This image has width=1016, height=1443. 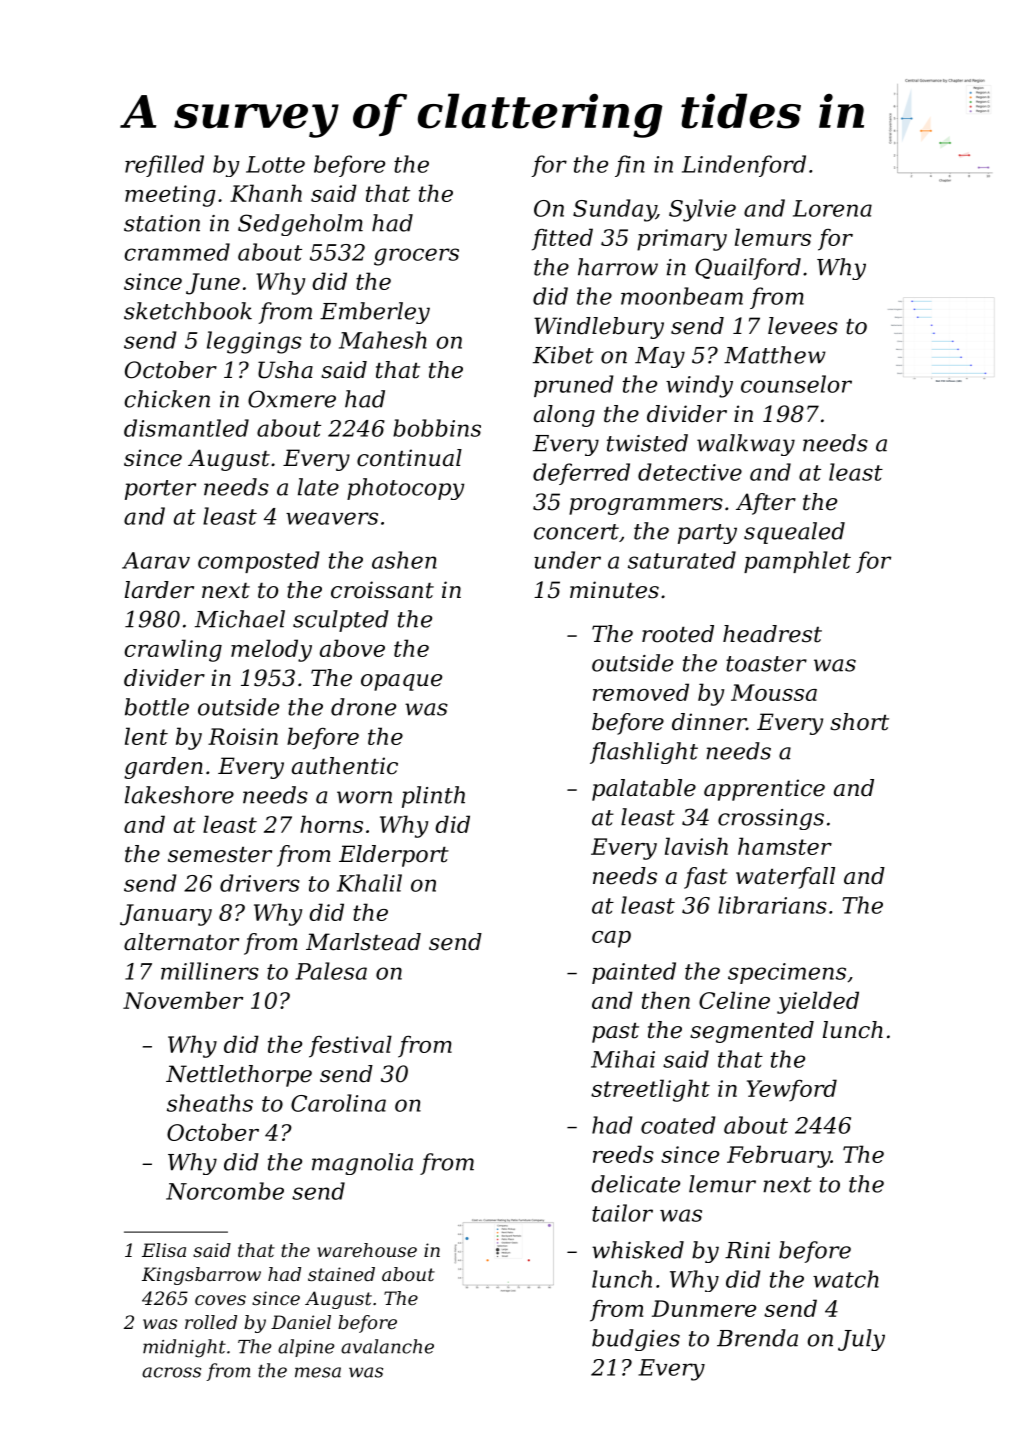 What do you see at coordinates (367, 1250) in the image?
I see `warehouse` at bounding box center [367, 1250].
